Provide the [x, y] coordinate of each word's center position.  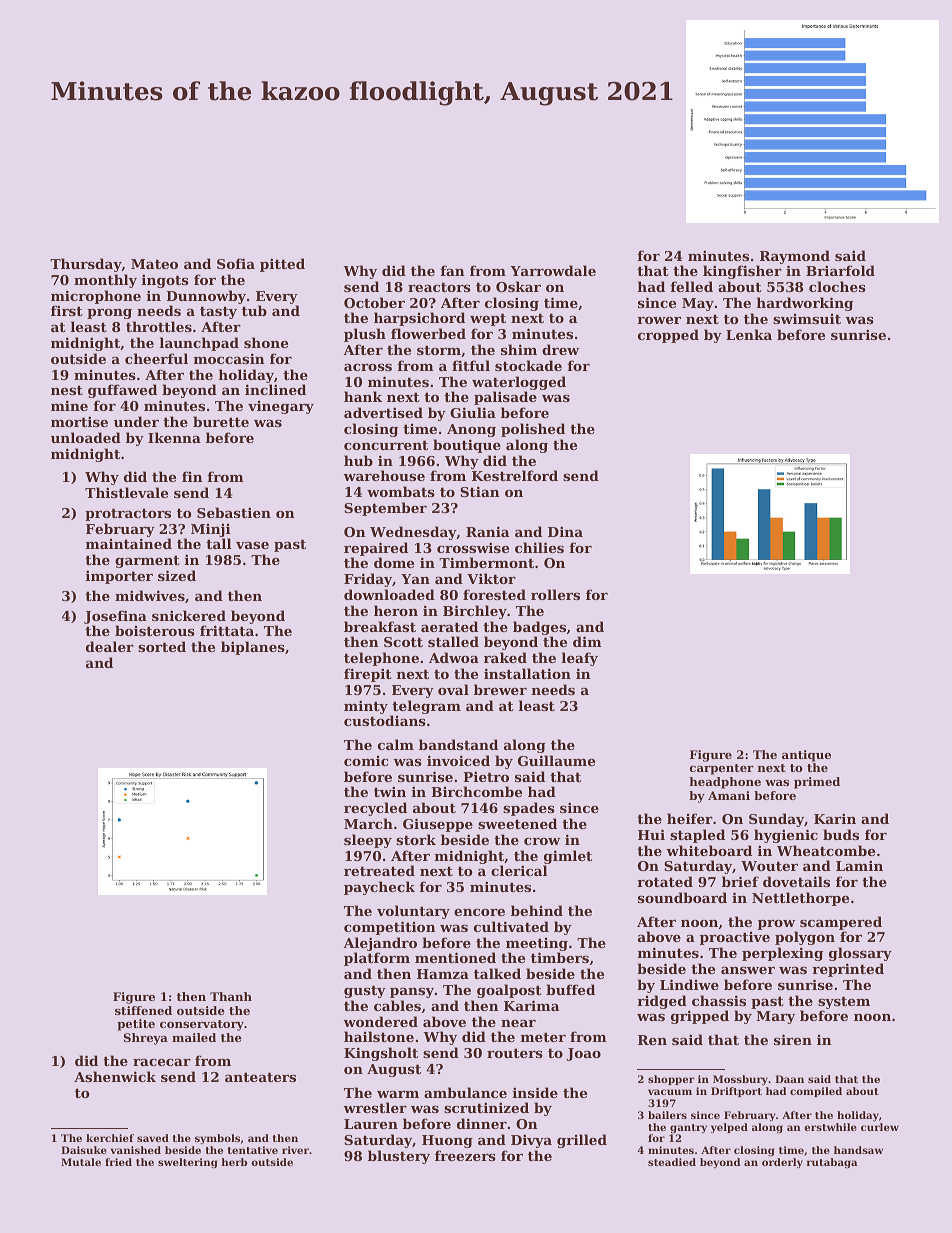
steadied [672, 1162]
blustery [399, 1157]
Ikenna [174, 437]
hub [358, 460]
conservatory [202, 1025]
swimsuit [807, 319]
